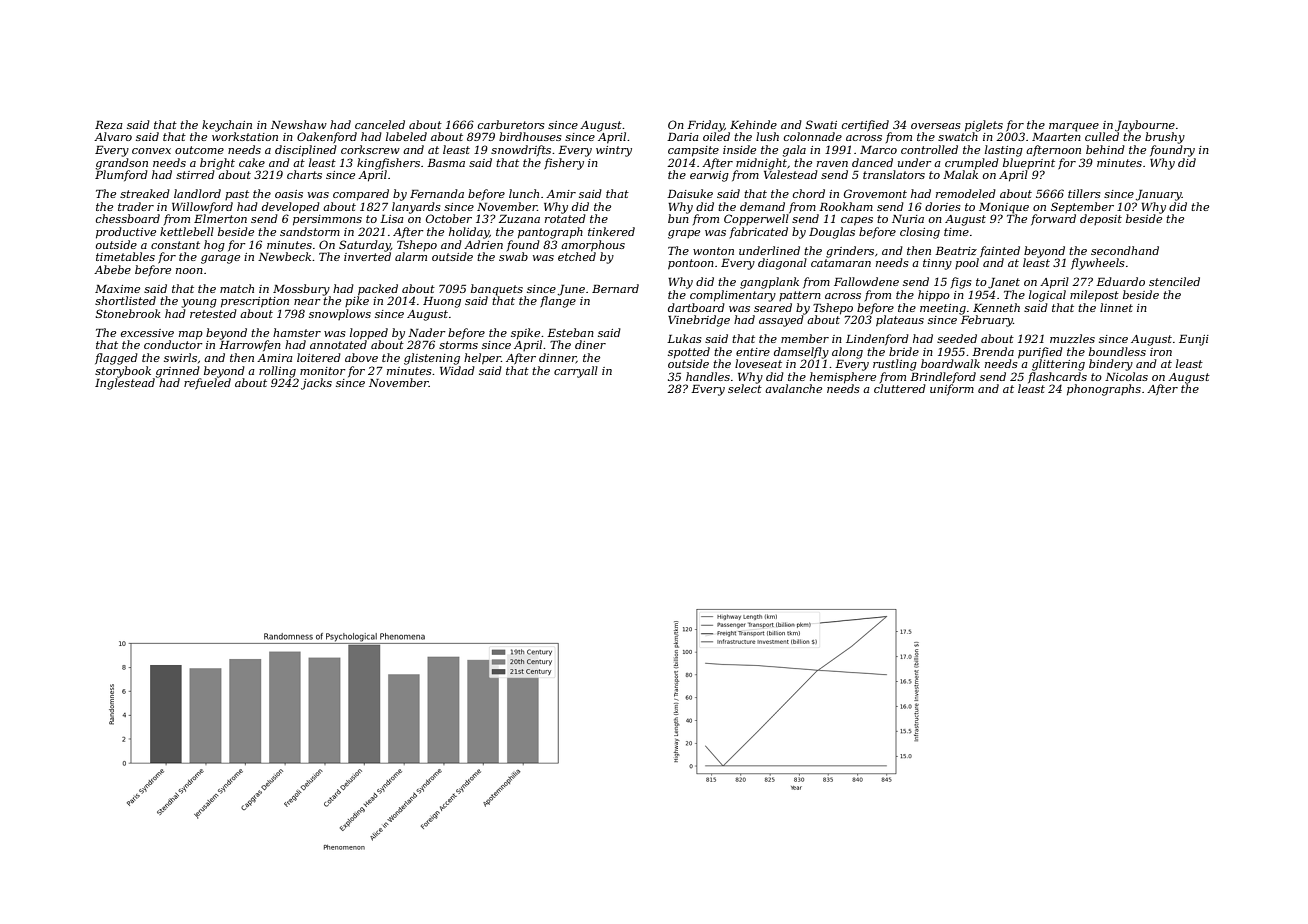 The height and width of the screenshot is (924, 1308). Describe the element at coordinates (943, 206) in the screenshot. I see `dories` at that location.
